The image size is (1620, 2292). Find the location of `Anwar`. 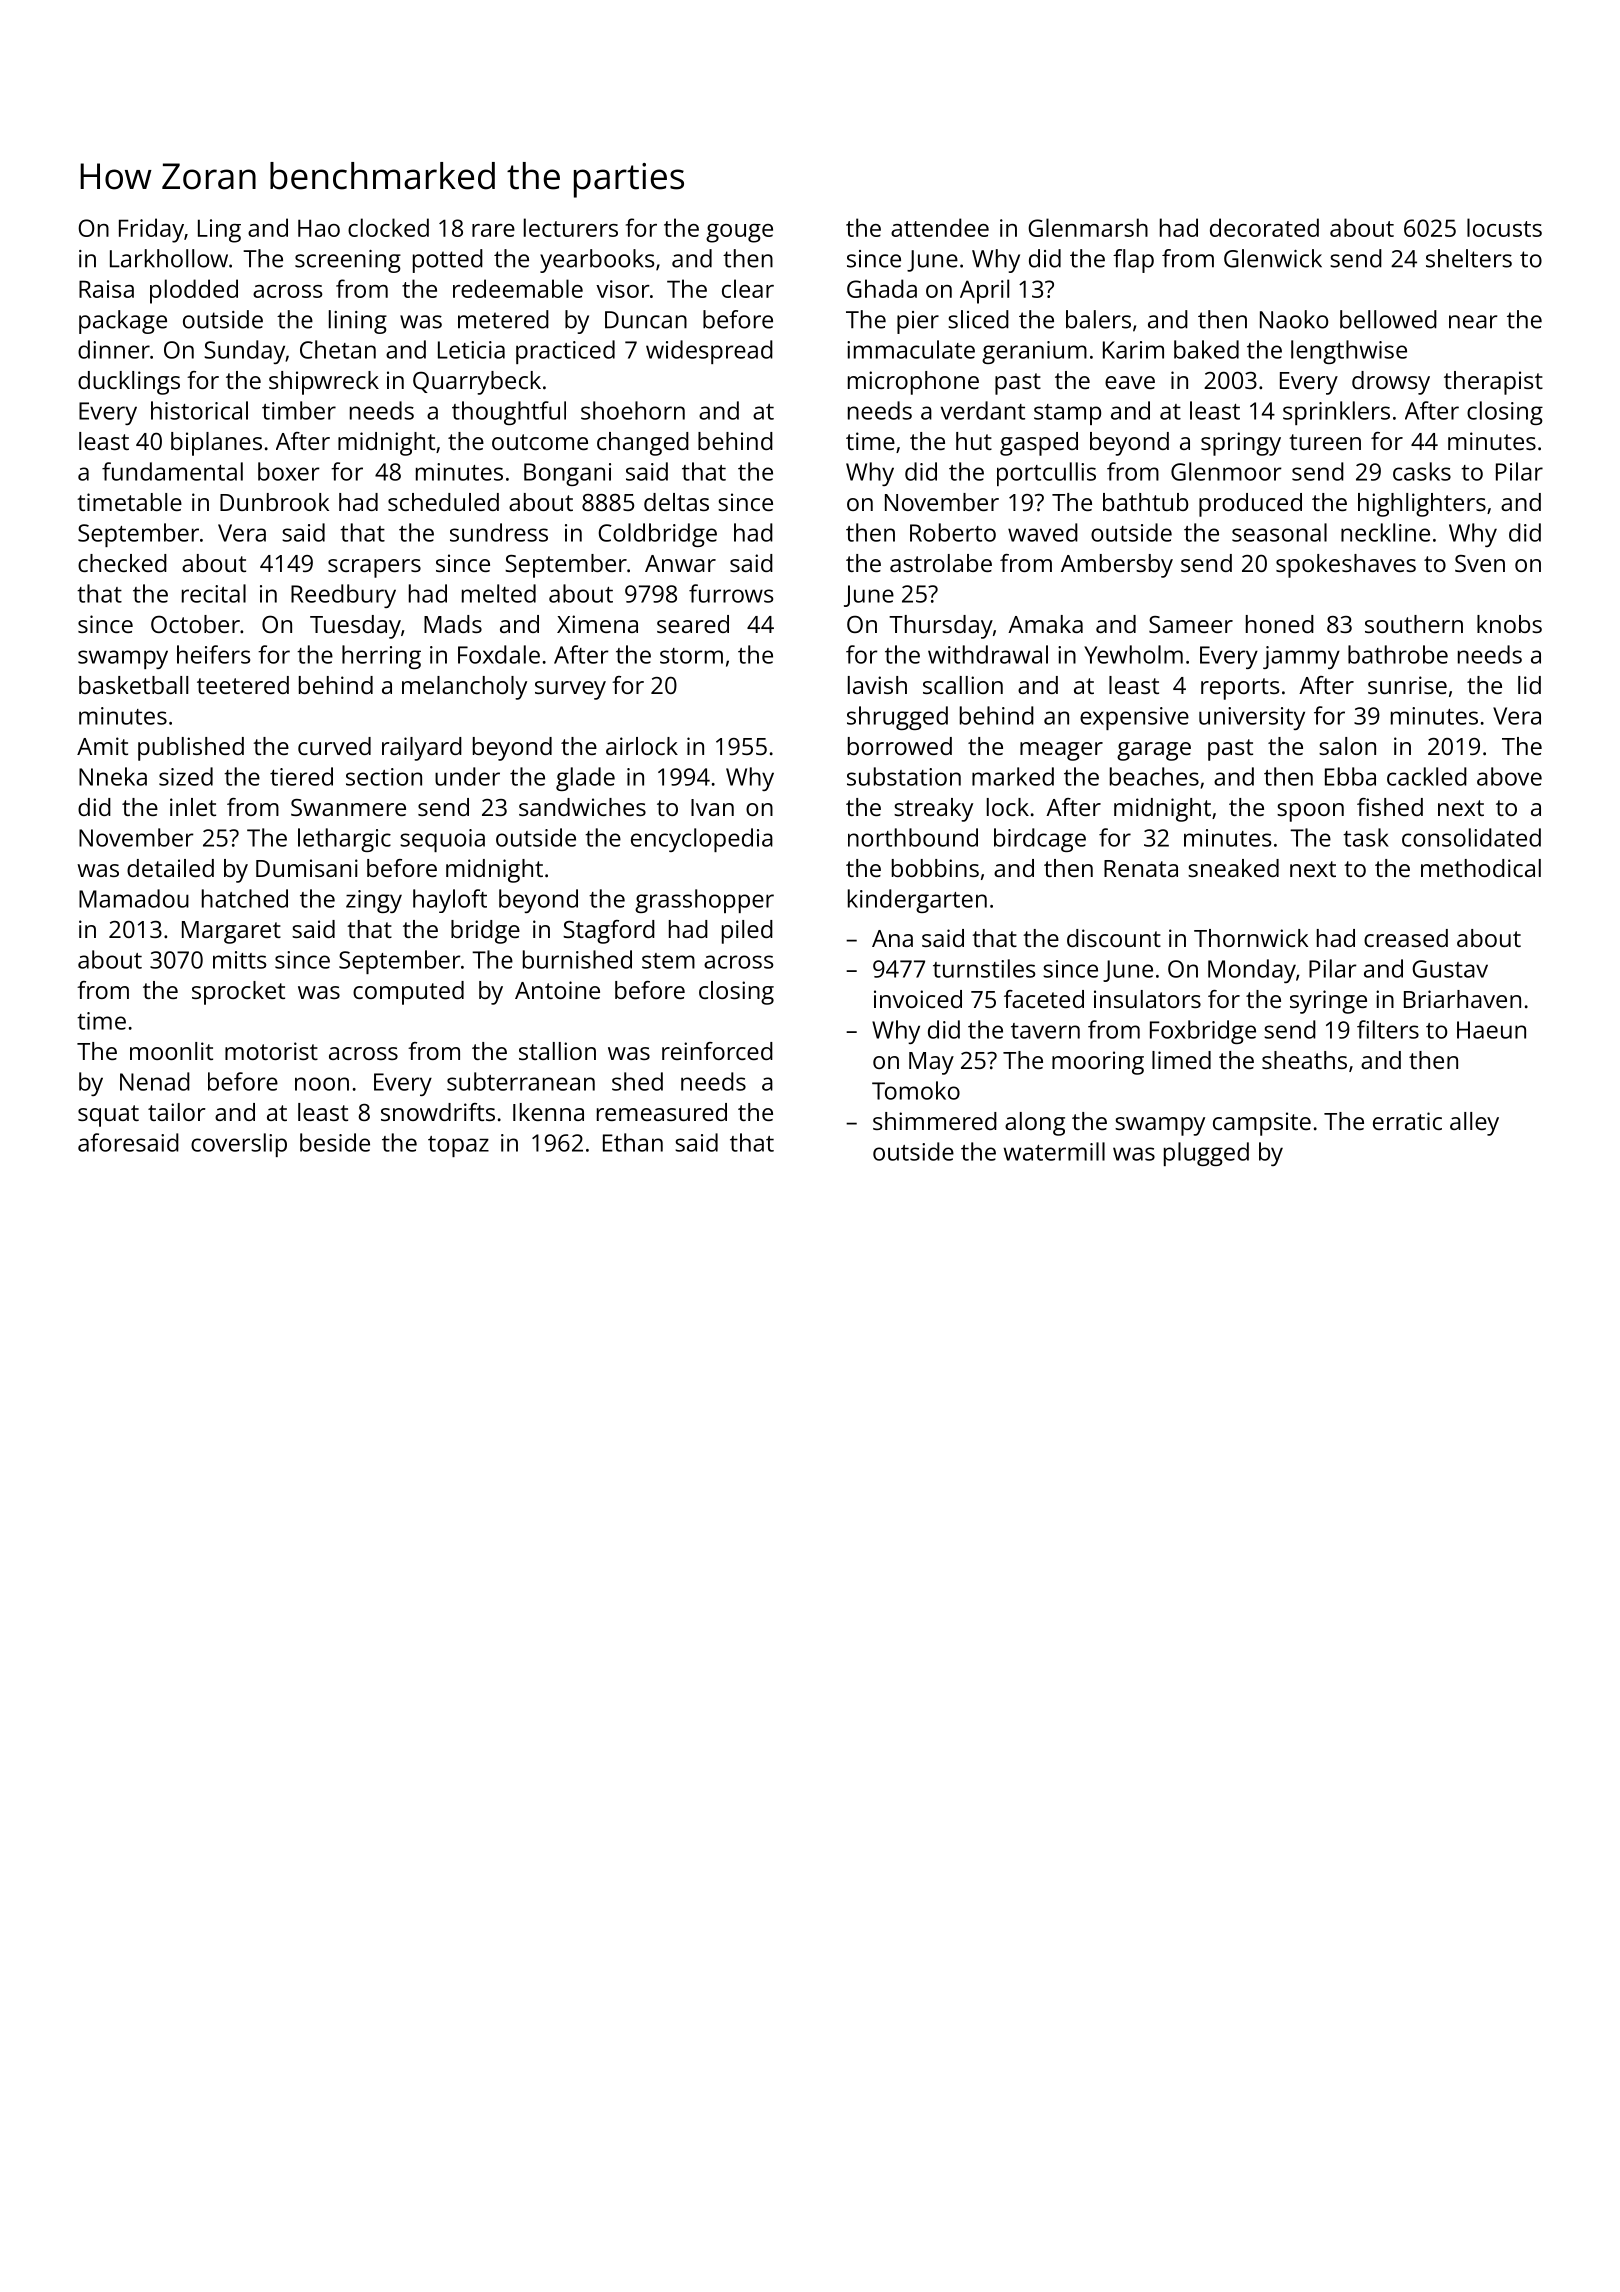

Anwar is located at coordinates (680, 563).
